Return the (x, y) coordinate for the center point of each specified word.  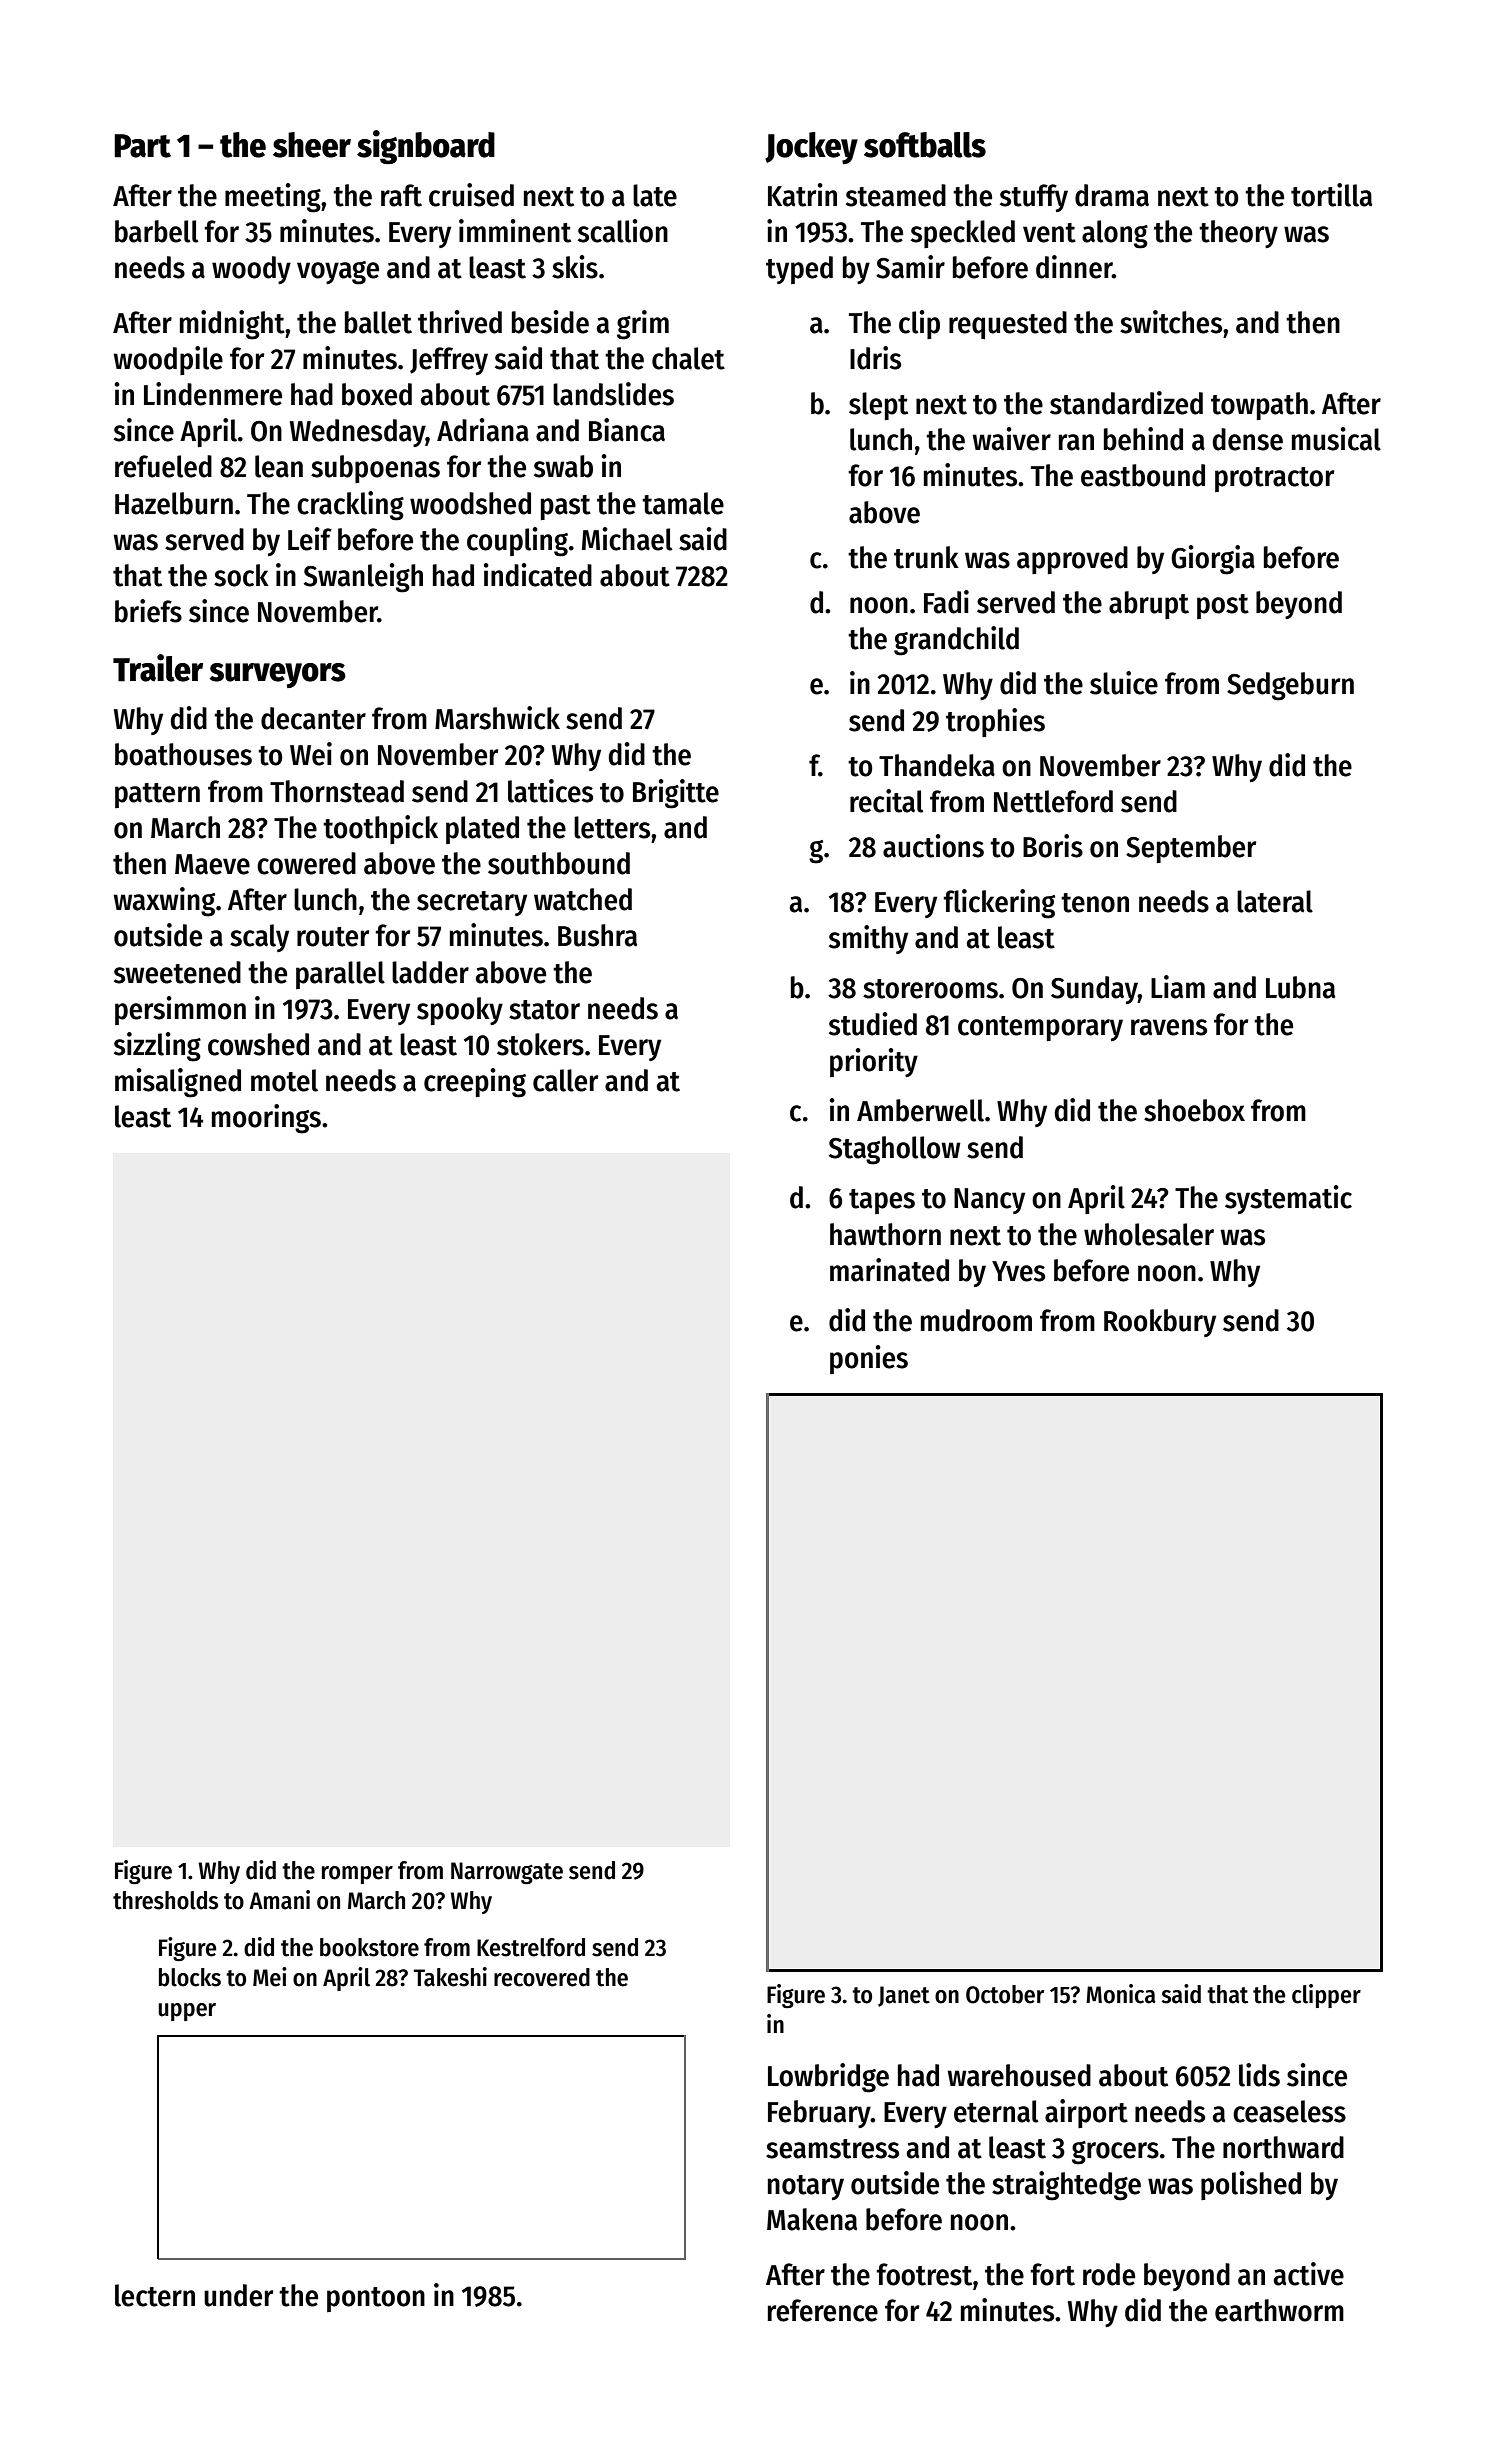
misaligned (178, 1083)
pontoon (376, 2299)
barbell (156, 231)
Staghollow (895, 1150)
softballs (925, 145)
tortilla (1331, 195)
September (1191, 849)
